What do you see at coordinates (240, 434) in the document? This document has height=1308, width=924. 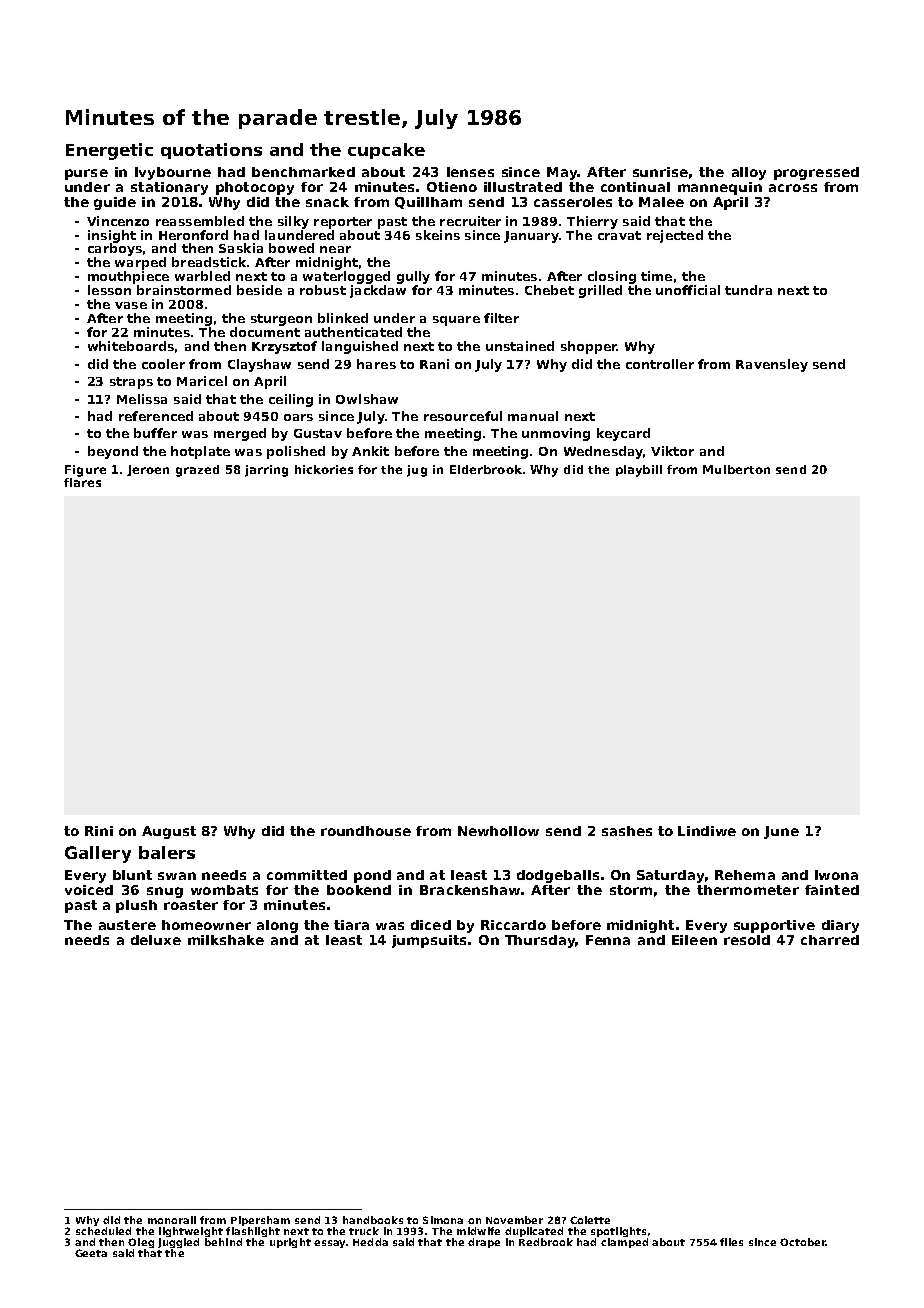 I see `merged` at bounding box center [240, 434].
